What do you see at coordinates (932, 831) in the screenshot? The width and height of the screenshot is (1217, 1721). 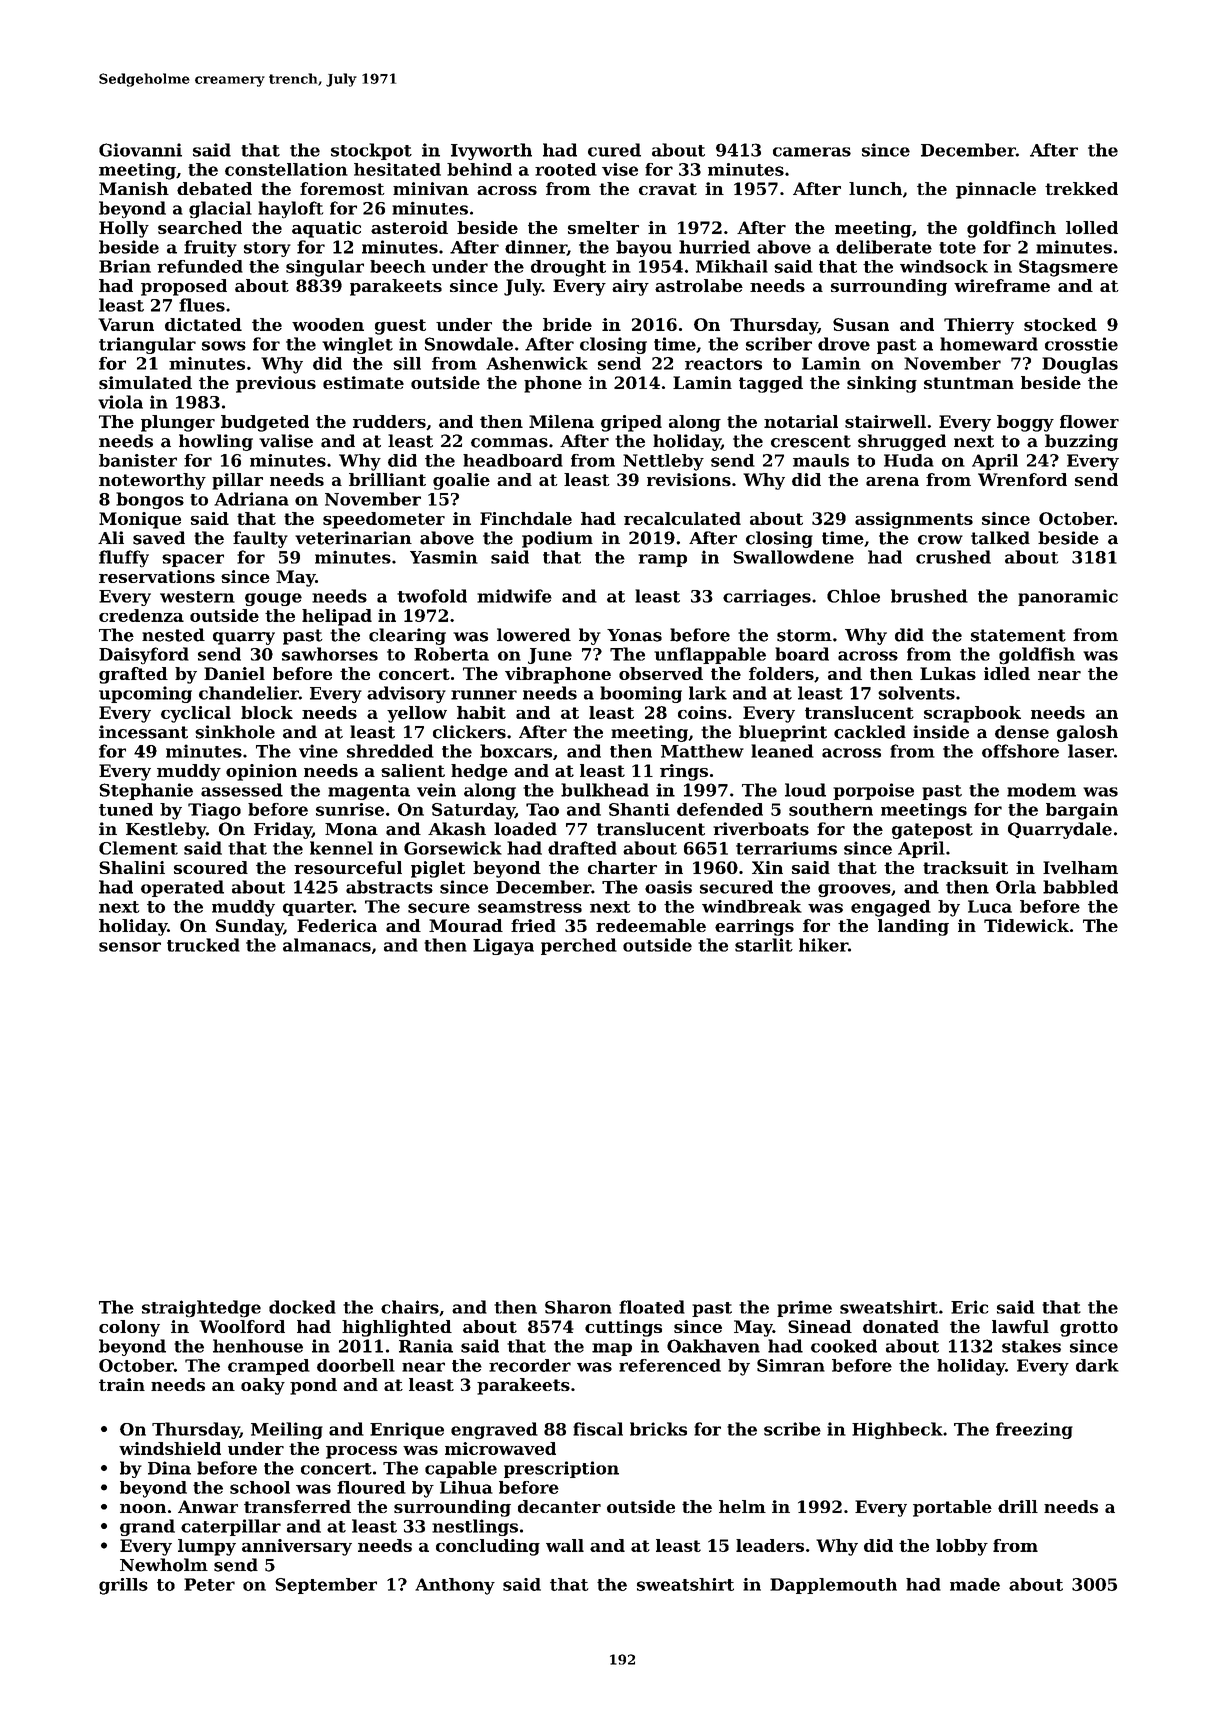 I see `gatepost` at bounding box center [932, 831].
